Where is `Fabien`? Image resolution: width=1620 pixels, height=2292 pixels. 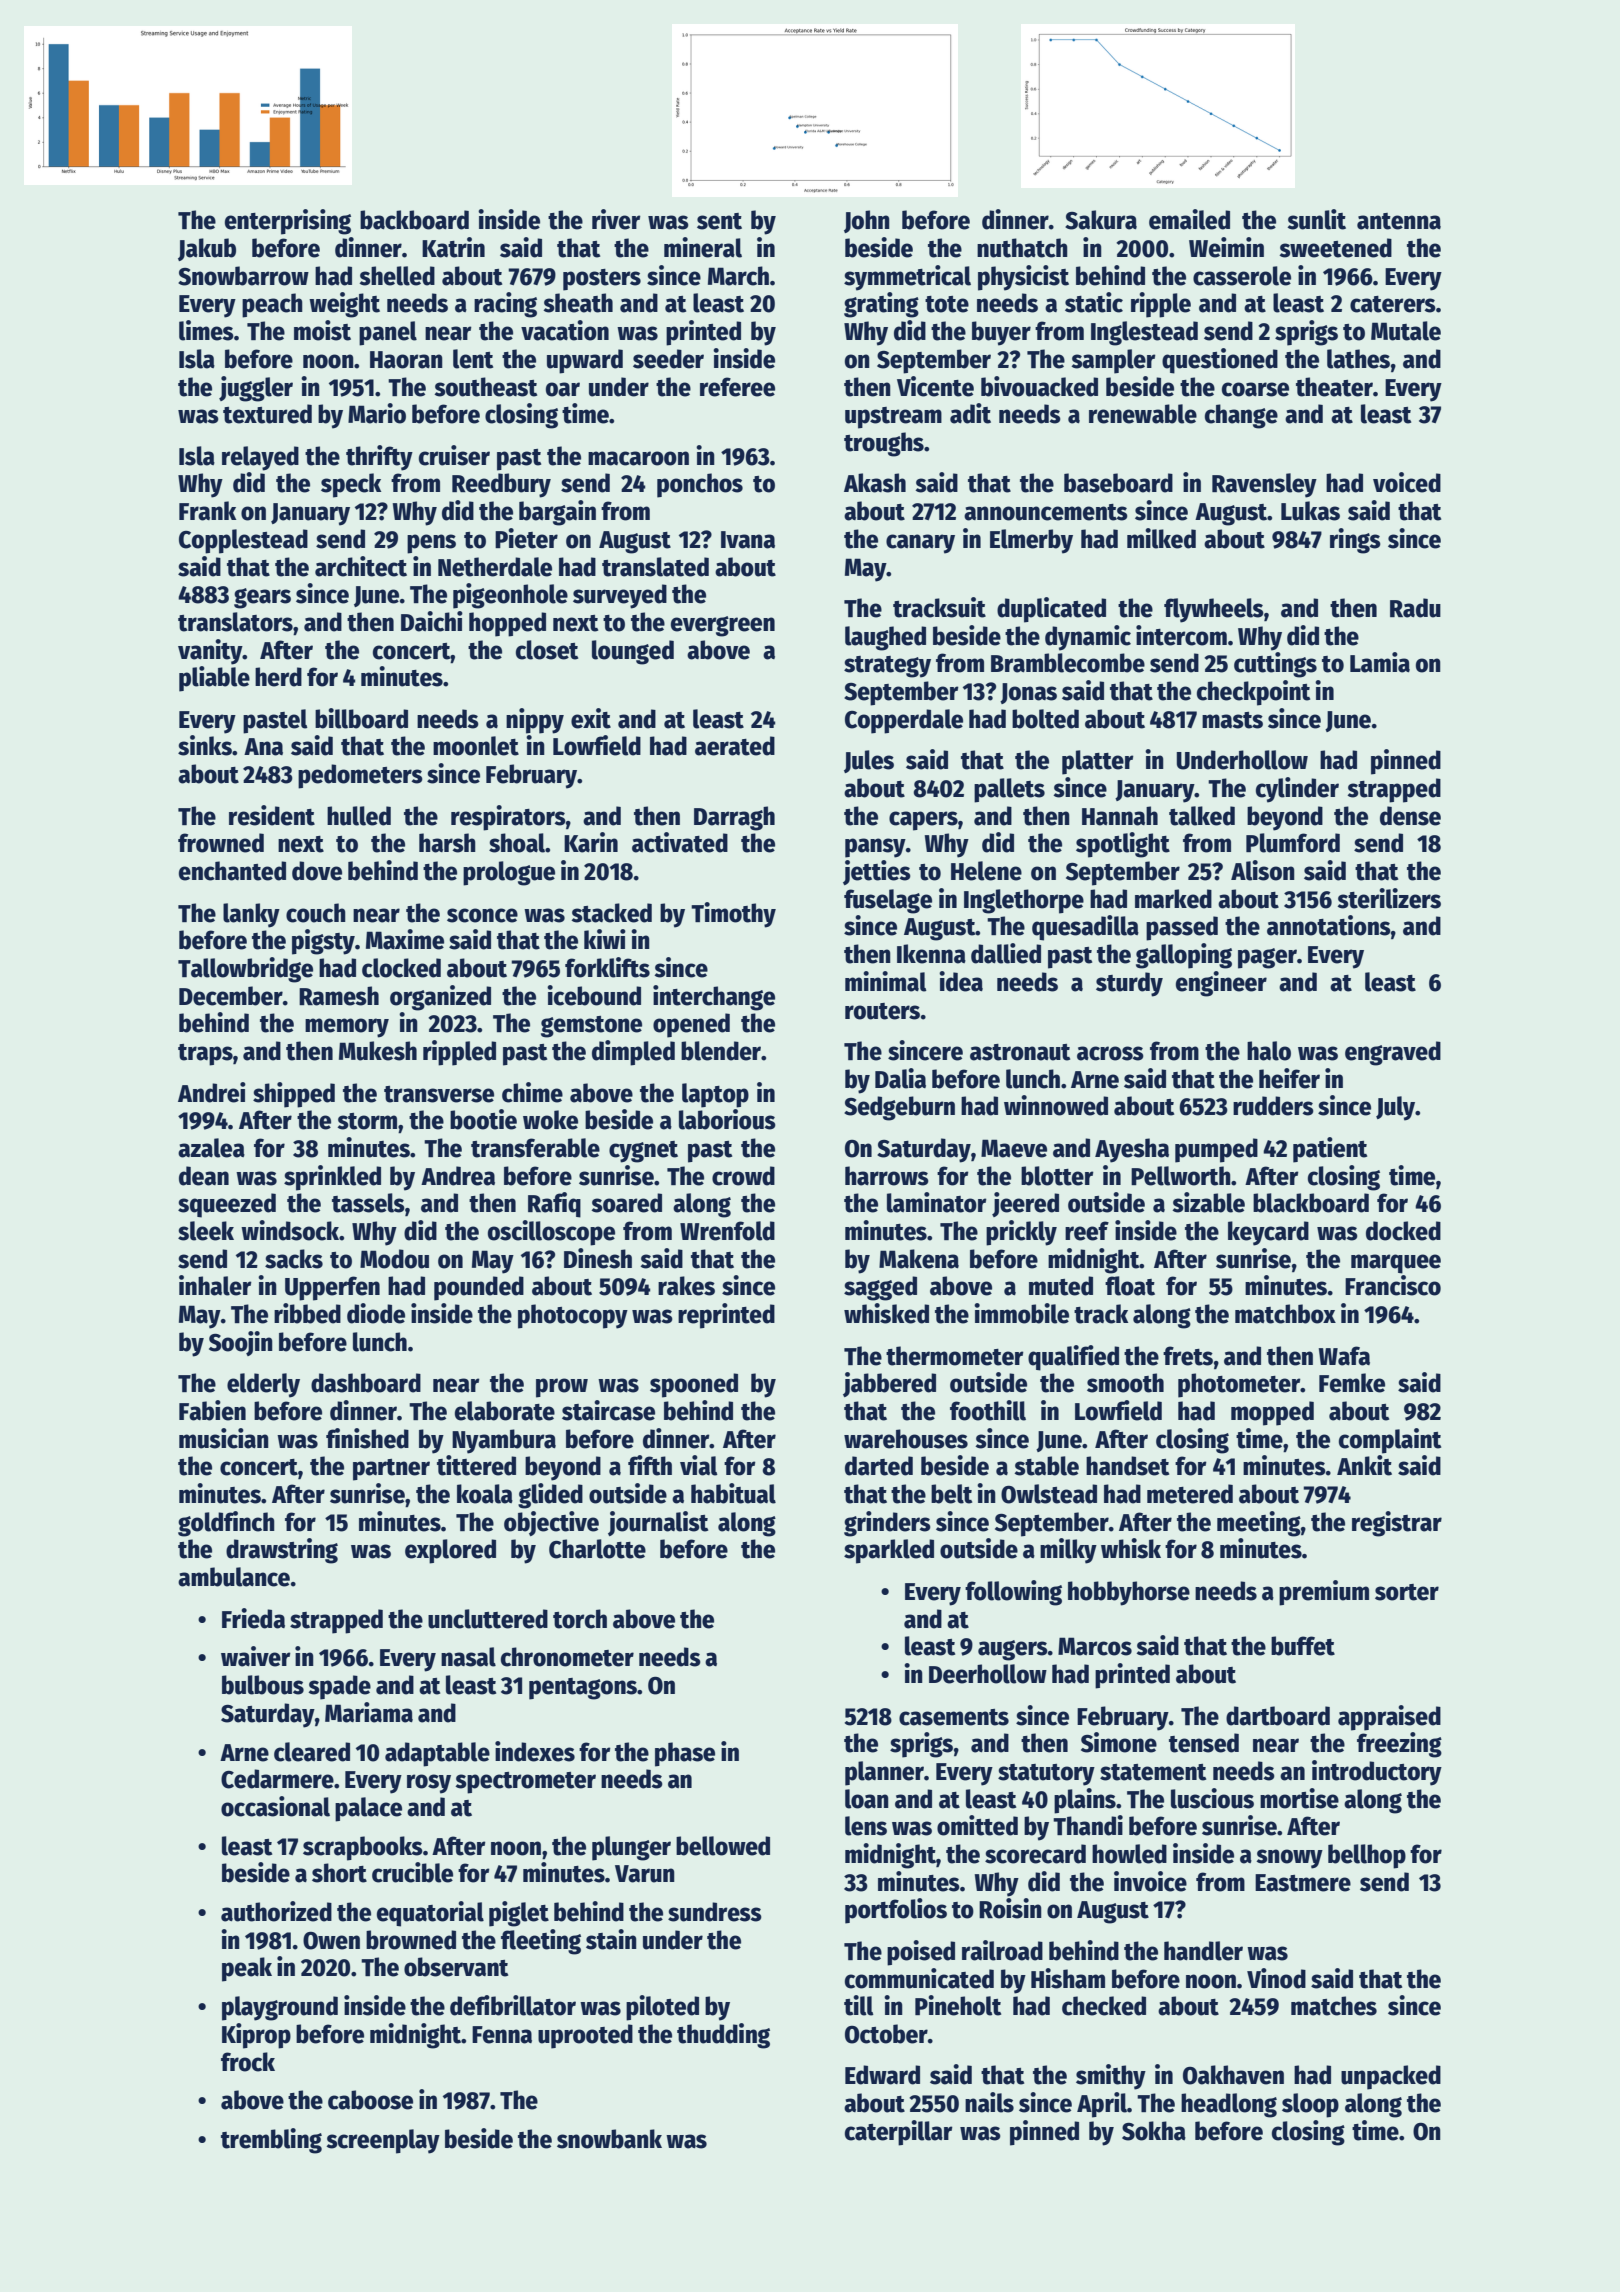
Fabien is located at coordinates (212, 1410).
